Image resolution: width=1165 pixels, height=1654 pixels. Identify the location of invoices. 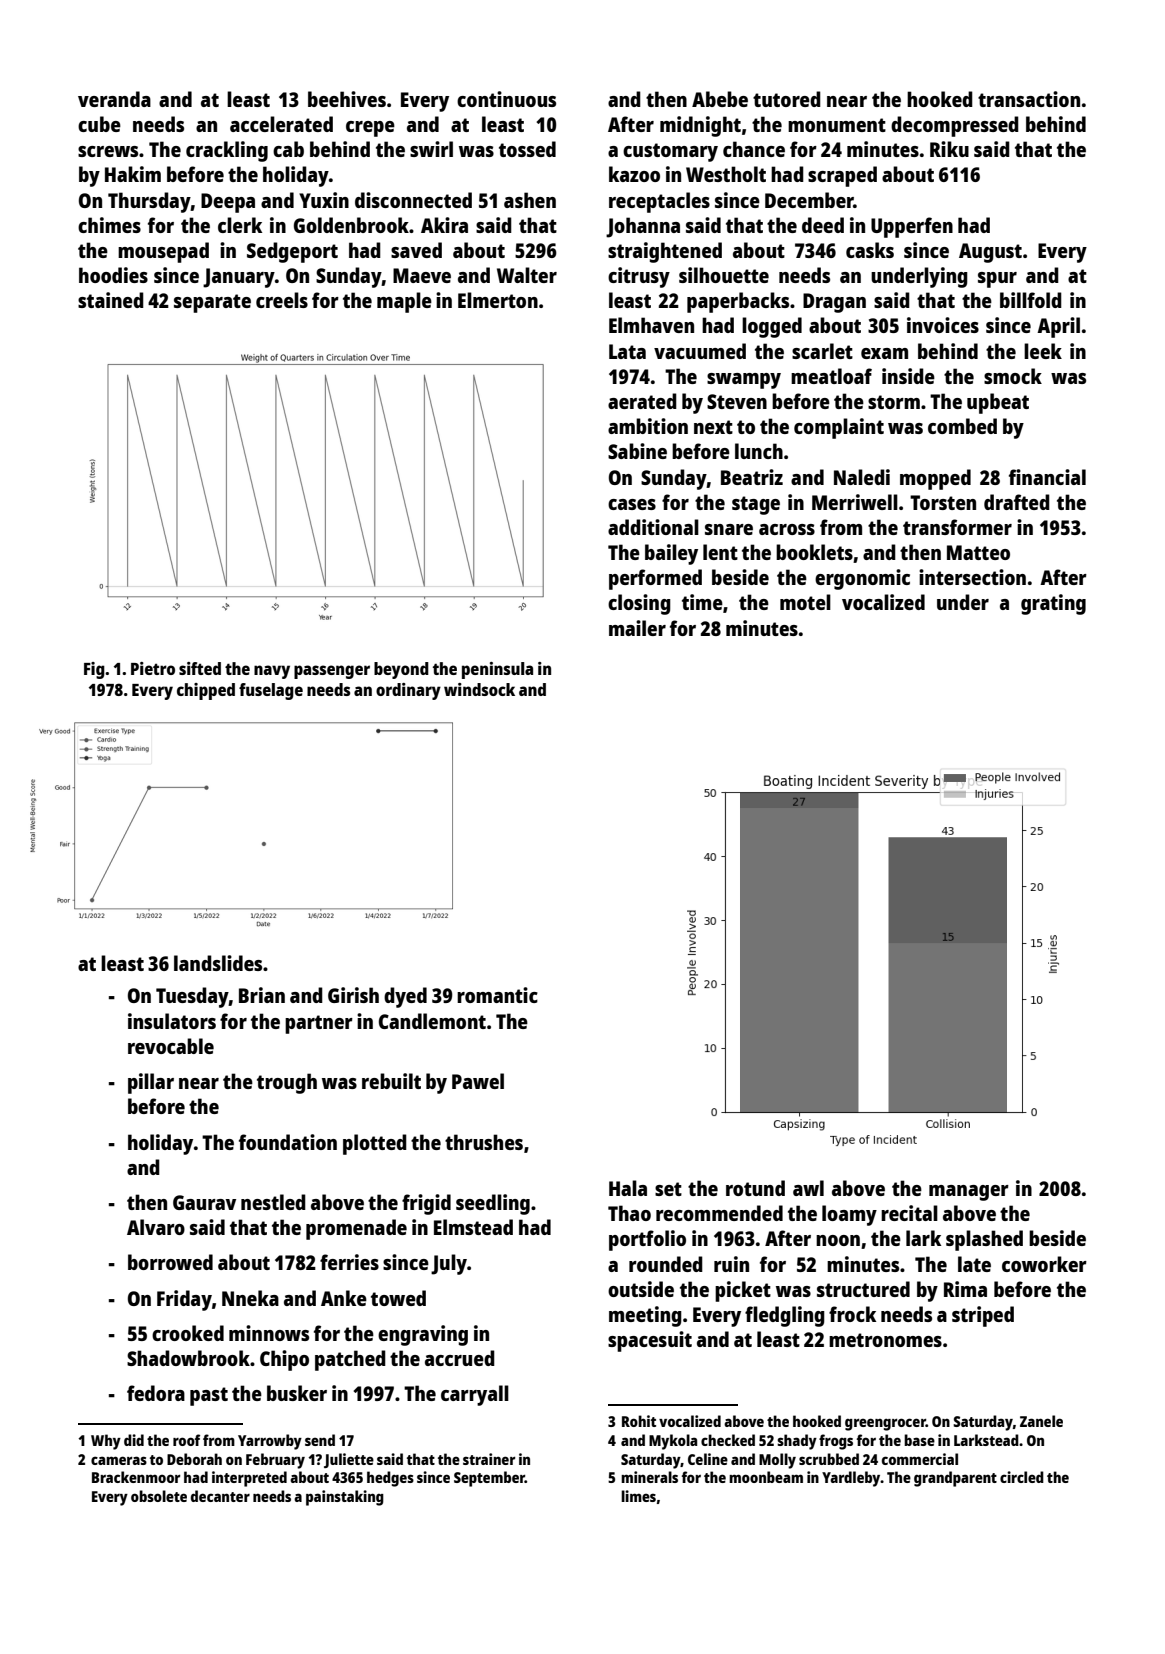
(943, 325).
